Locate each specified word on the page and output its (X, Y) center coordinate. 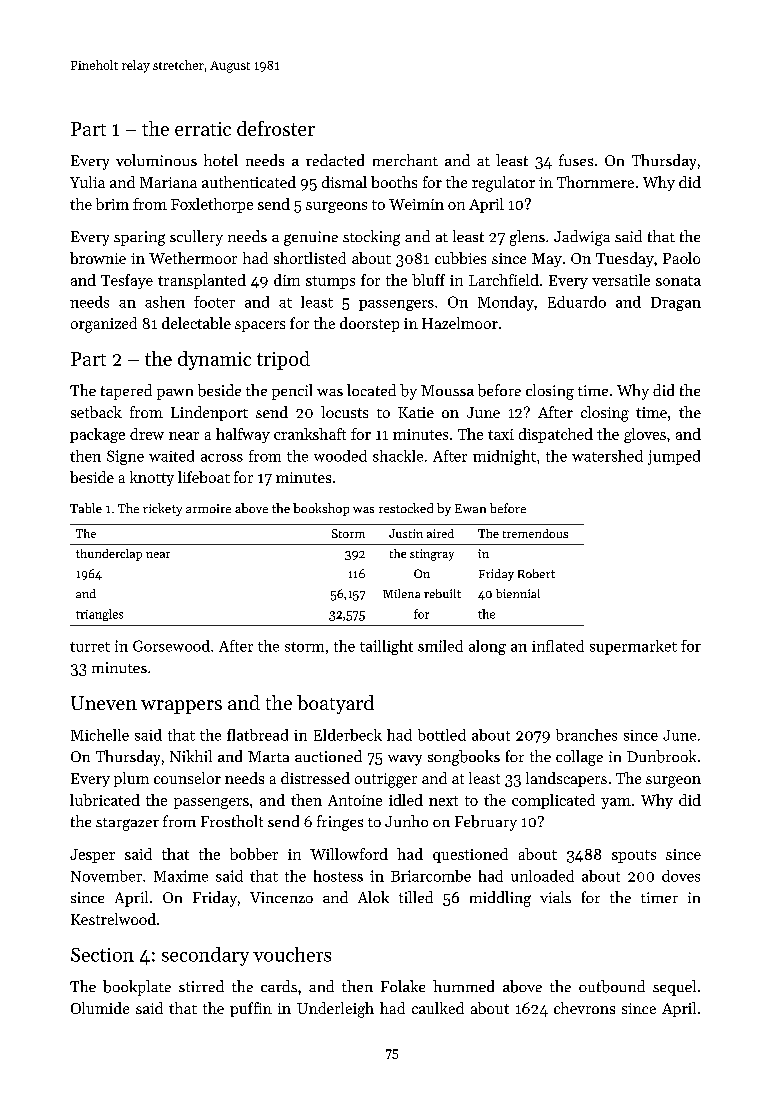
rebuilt (442, 593)
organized (104, 325)
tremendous (535, 533)
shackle (398, 456)
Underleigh (335, 1010)
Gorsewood (171, 646)
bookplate (137, 988)
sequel (674, 988)
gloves (645, 435)
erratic (203, 129)
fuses (576, 160)
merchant (405, 160)
